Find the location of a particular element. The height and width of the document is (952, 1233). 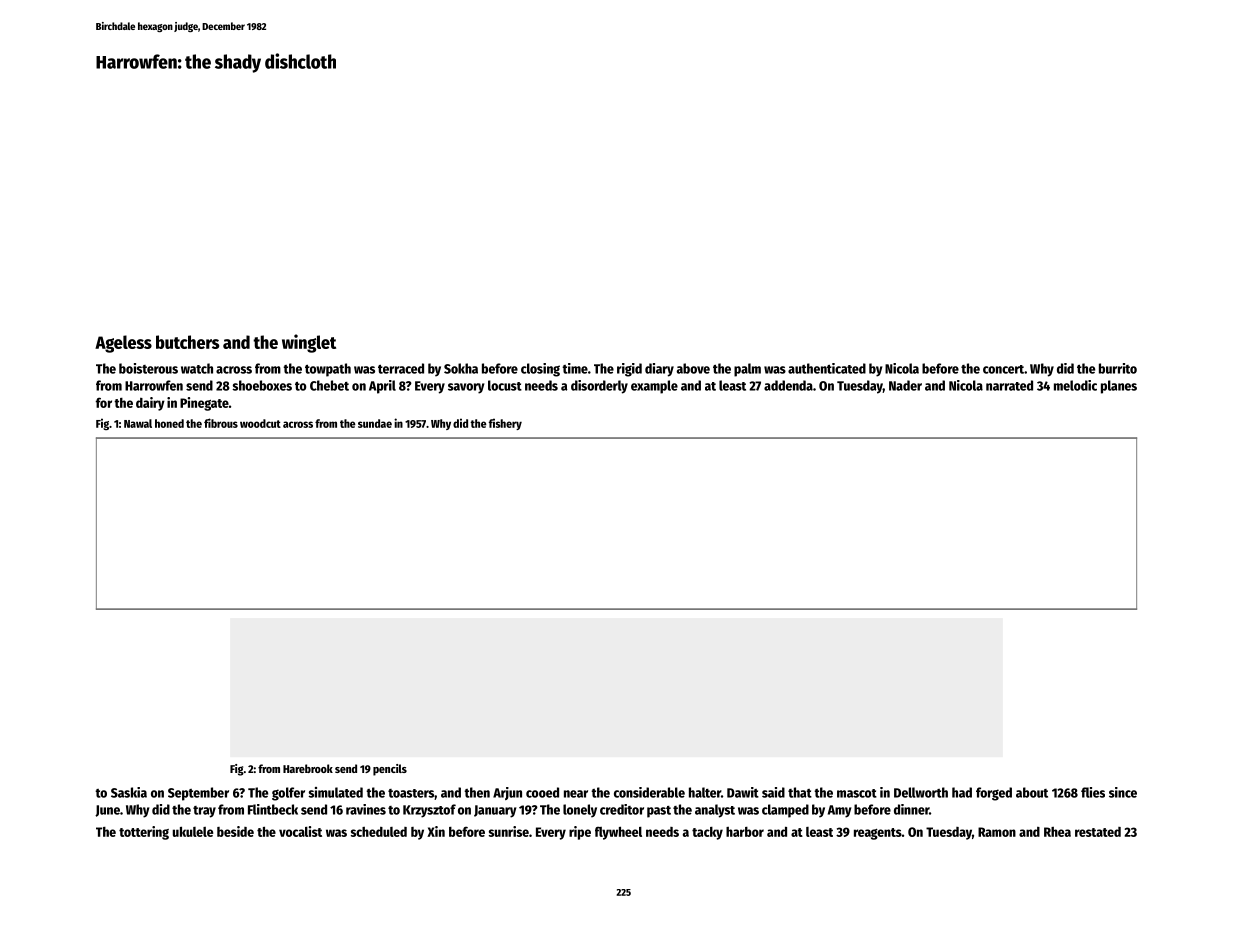

sundae is located at coordinates (375, 423).
